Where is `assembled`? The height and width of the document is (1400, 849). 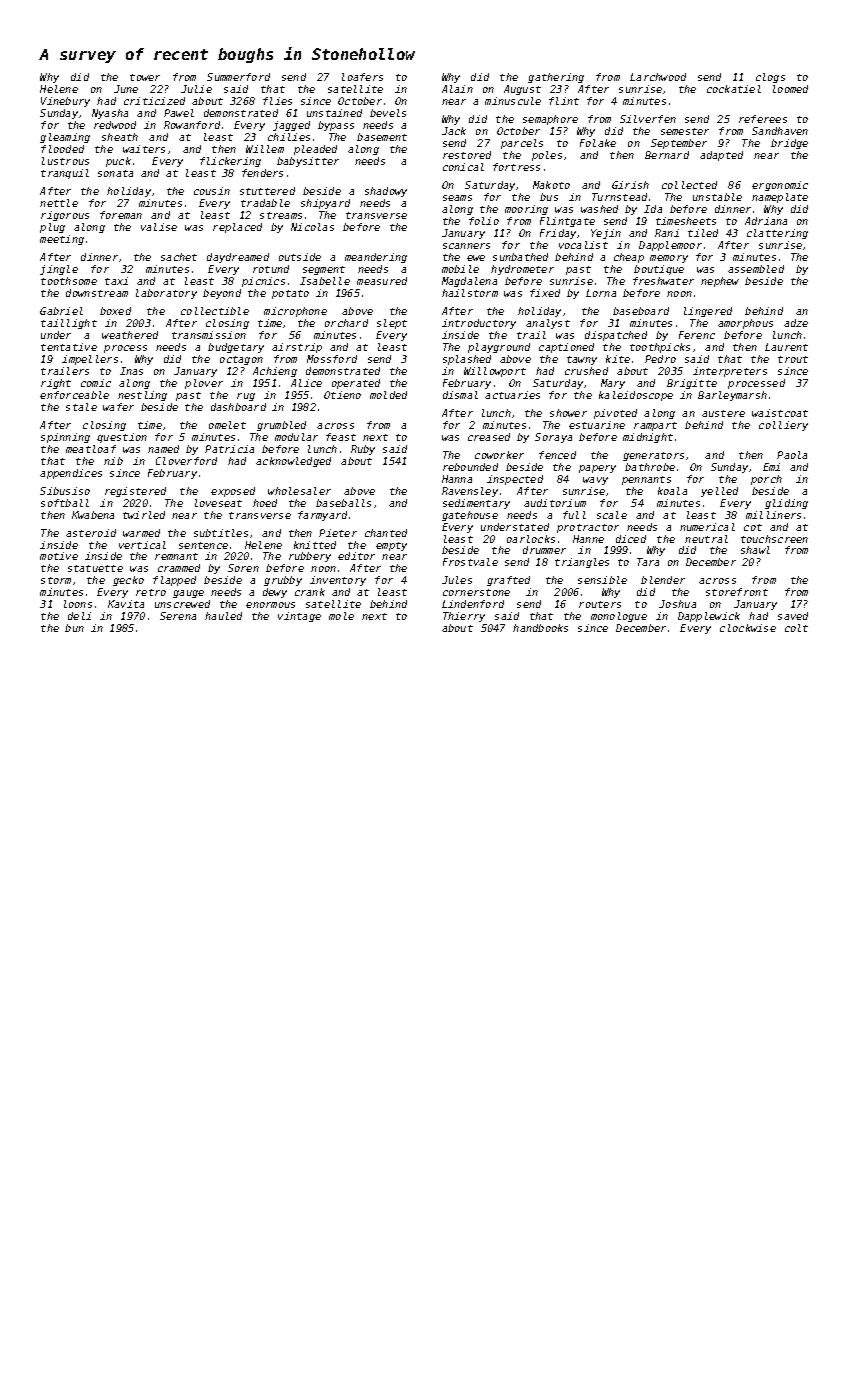
assembled is located at coordinates (756, 269).
